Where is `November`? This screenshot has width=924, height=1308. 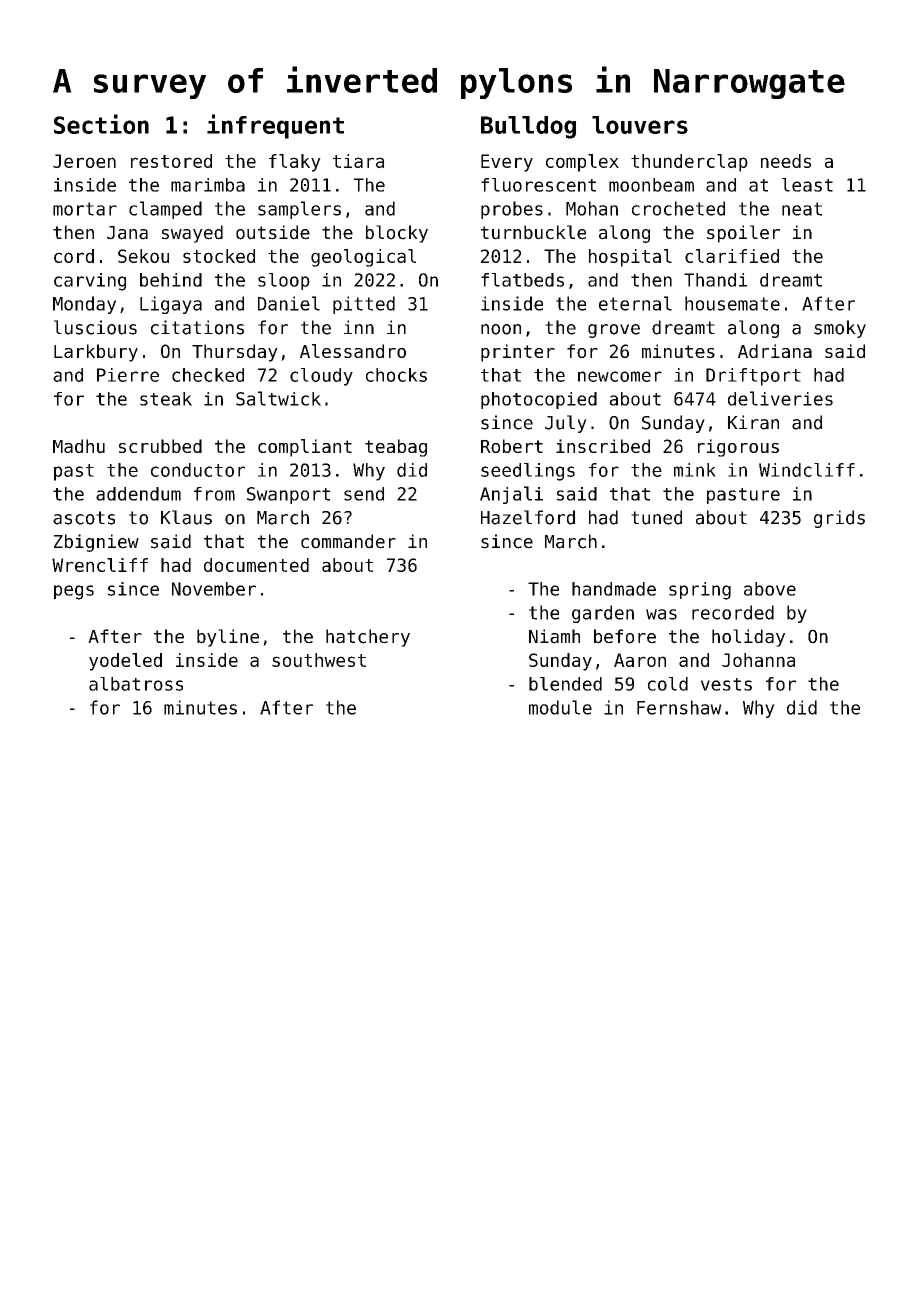
November is located at coordinates (214, 589).
